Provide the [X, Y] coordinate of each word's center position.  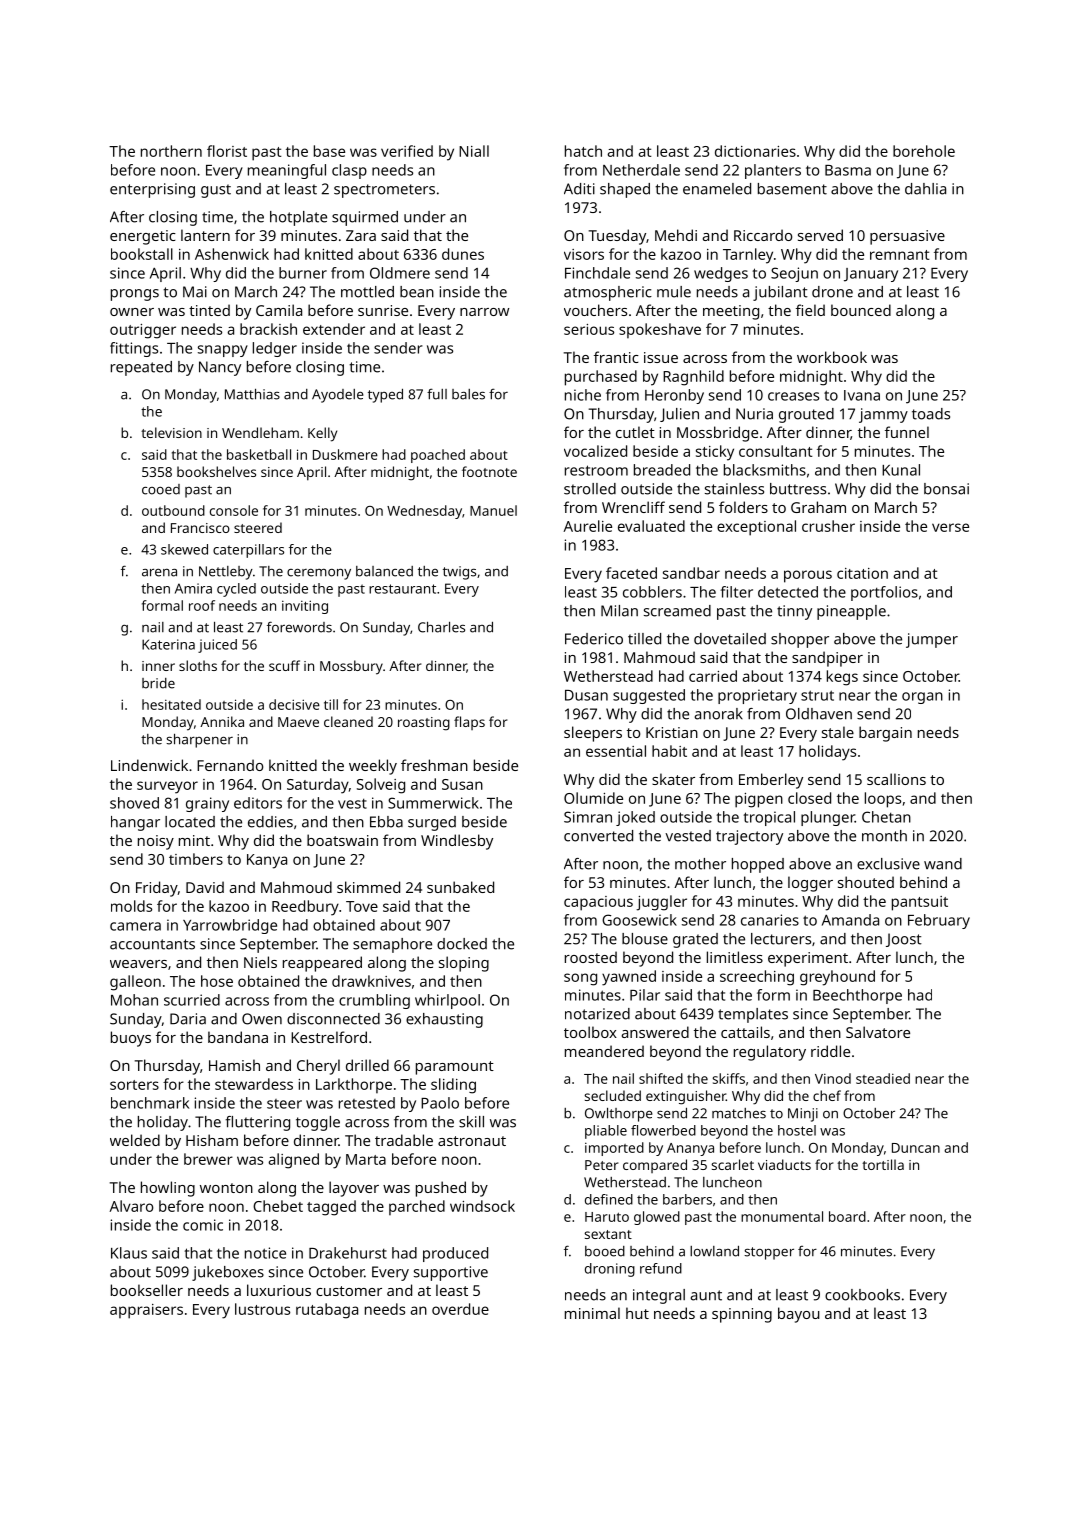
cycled [236, 590]
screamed [677, 611]
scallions [896, 779]
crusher [828, 526]
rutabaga [327, 1311]
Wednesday [424, 512]
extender [334, 329]
